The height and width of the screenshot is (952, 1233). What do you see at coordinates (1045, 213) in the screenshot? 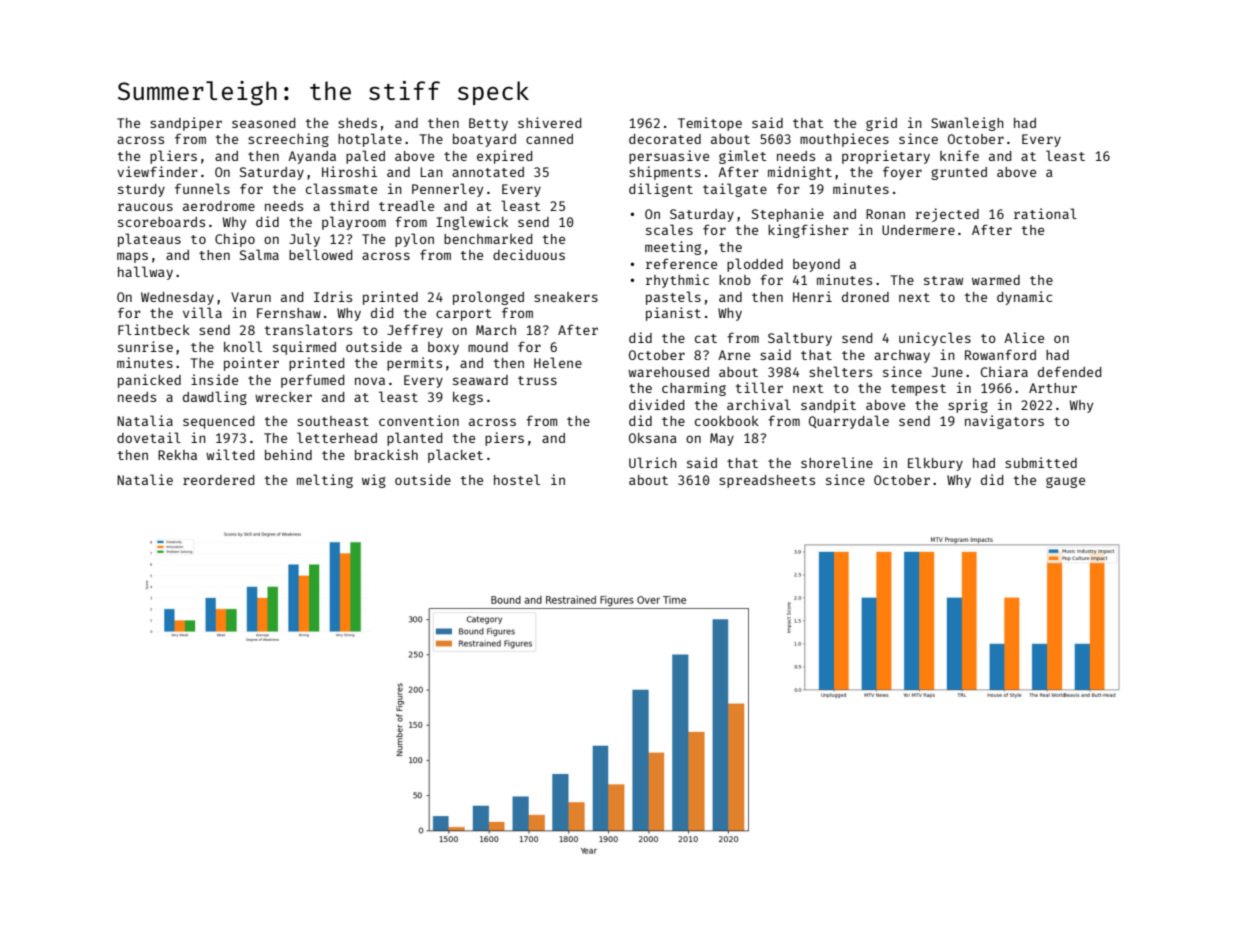
I see `rational` at bounding box center [1045, 213].
